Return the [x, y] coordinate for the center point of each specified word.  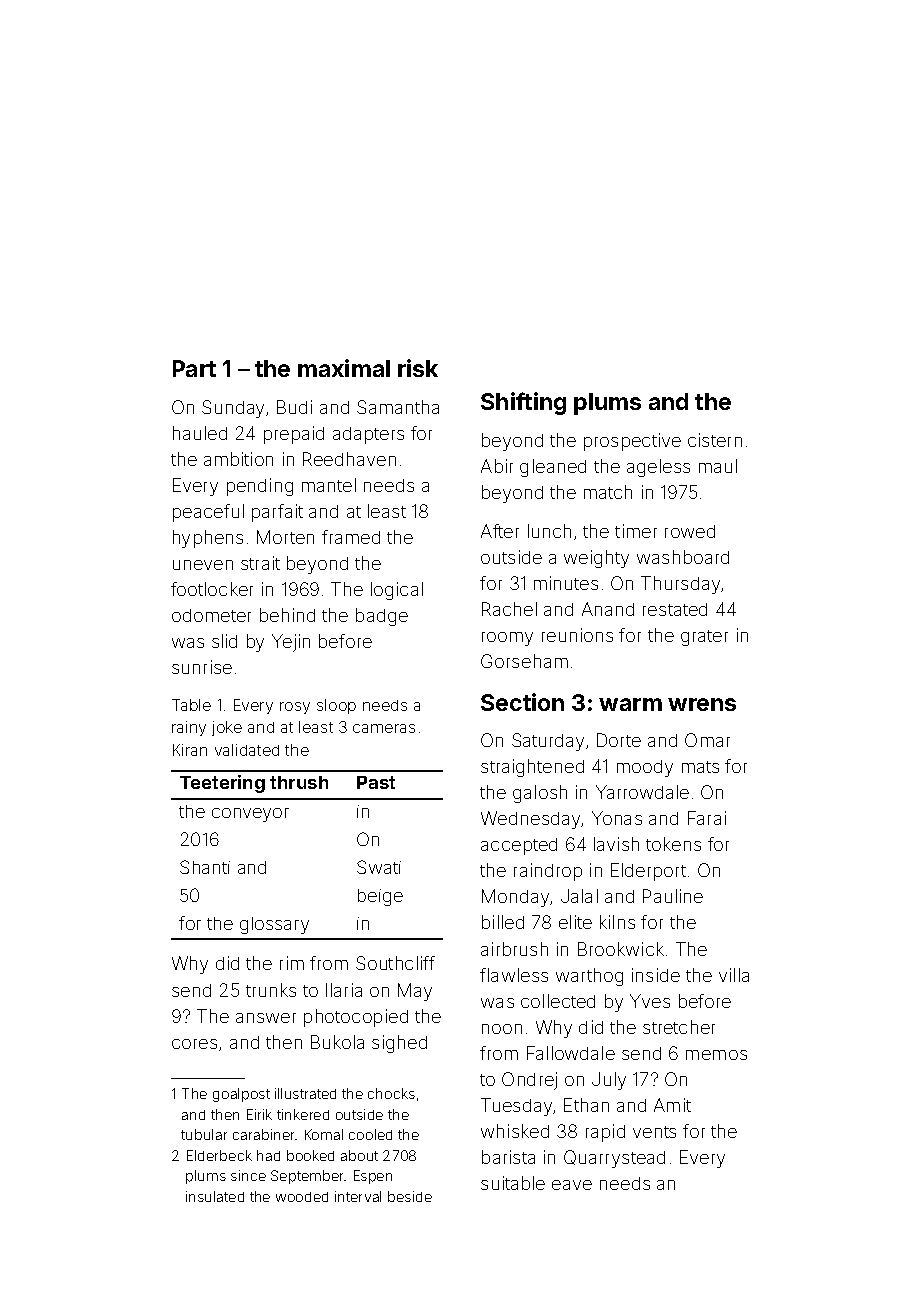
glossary [274, 925]
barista [508, 1157]
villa [734, 975]
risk [418, 368]
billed [503, 922]
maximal [344, 368]
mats [700, 767]
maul [718, 466]
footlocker [212, 589]
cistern [715, 440]
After [500, 531]
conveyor [250, 815]
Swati [379, 867]
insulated [215, 1196]
